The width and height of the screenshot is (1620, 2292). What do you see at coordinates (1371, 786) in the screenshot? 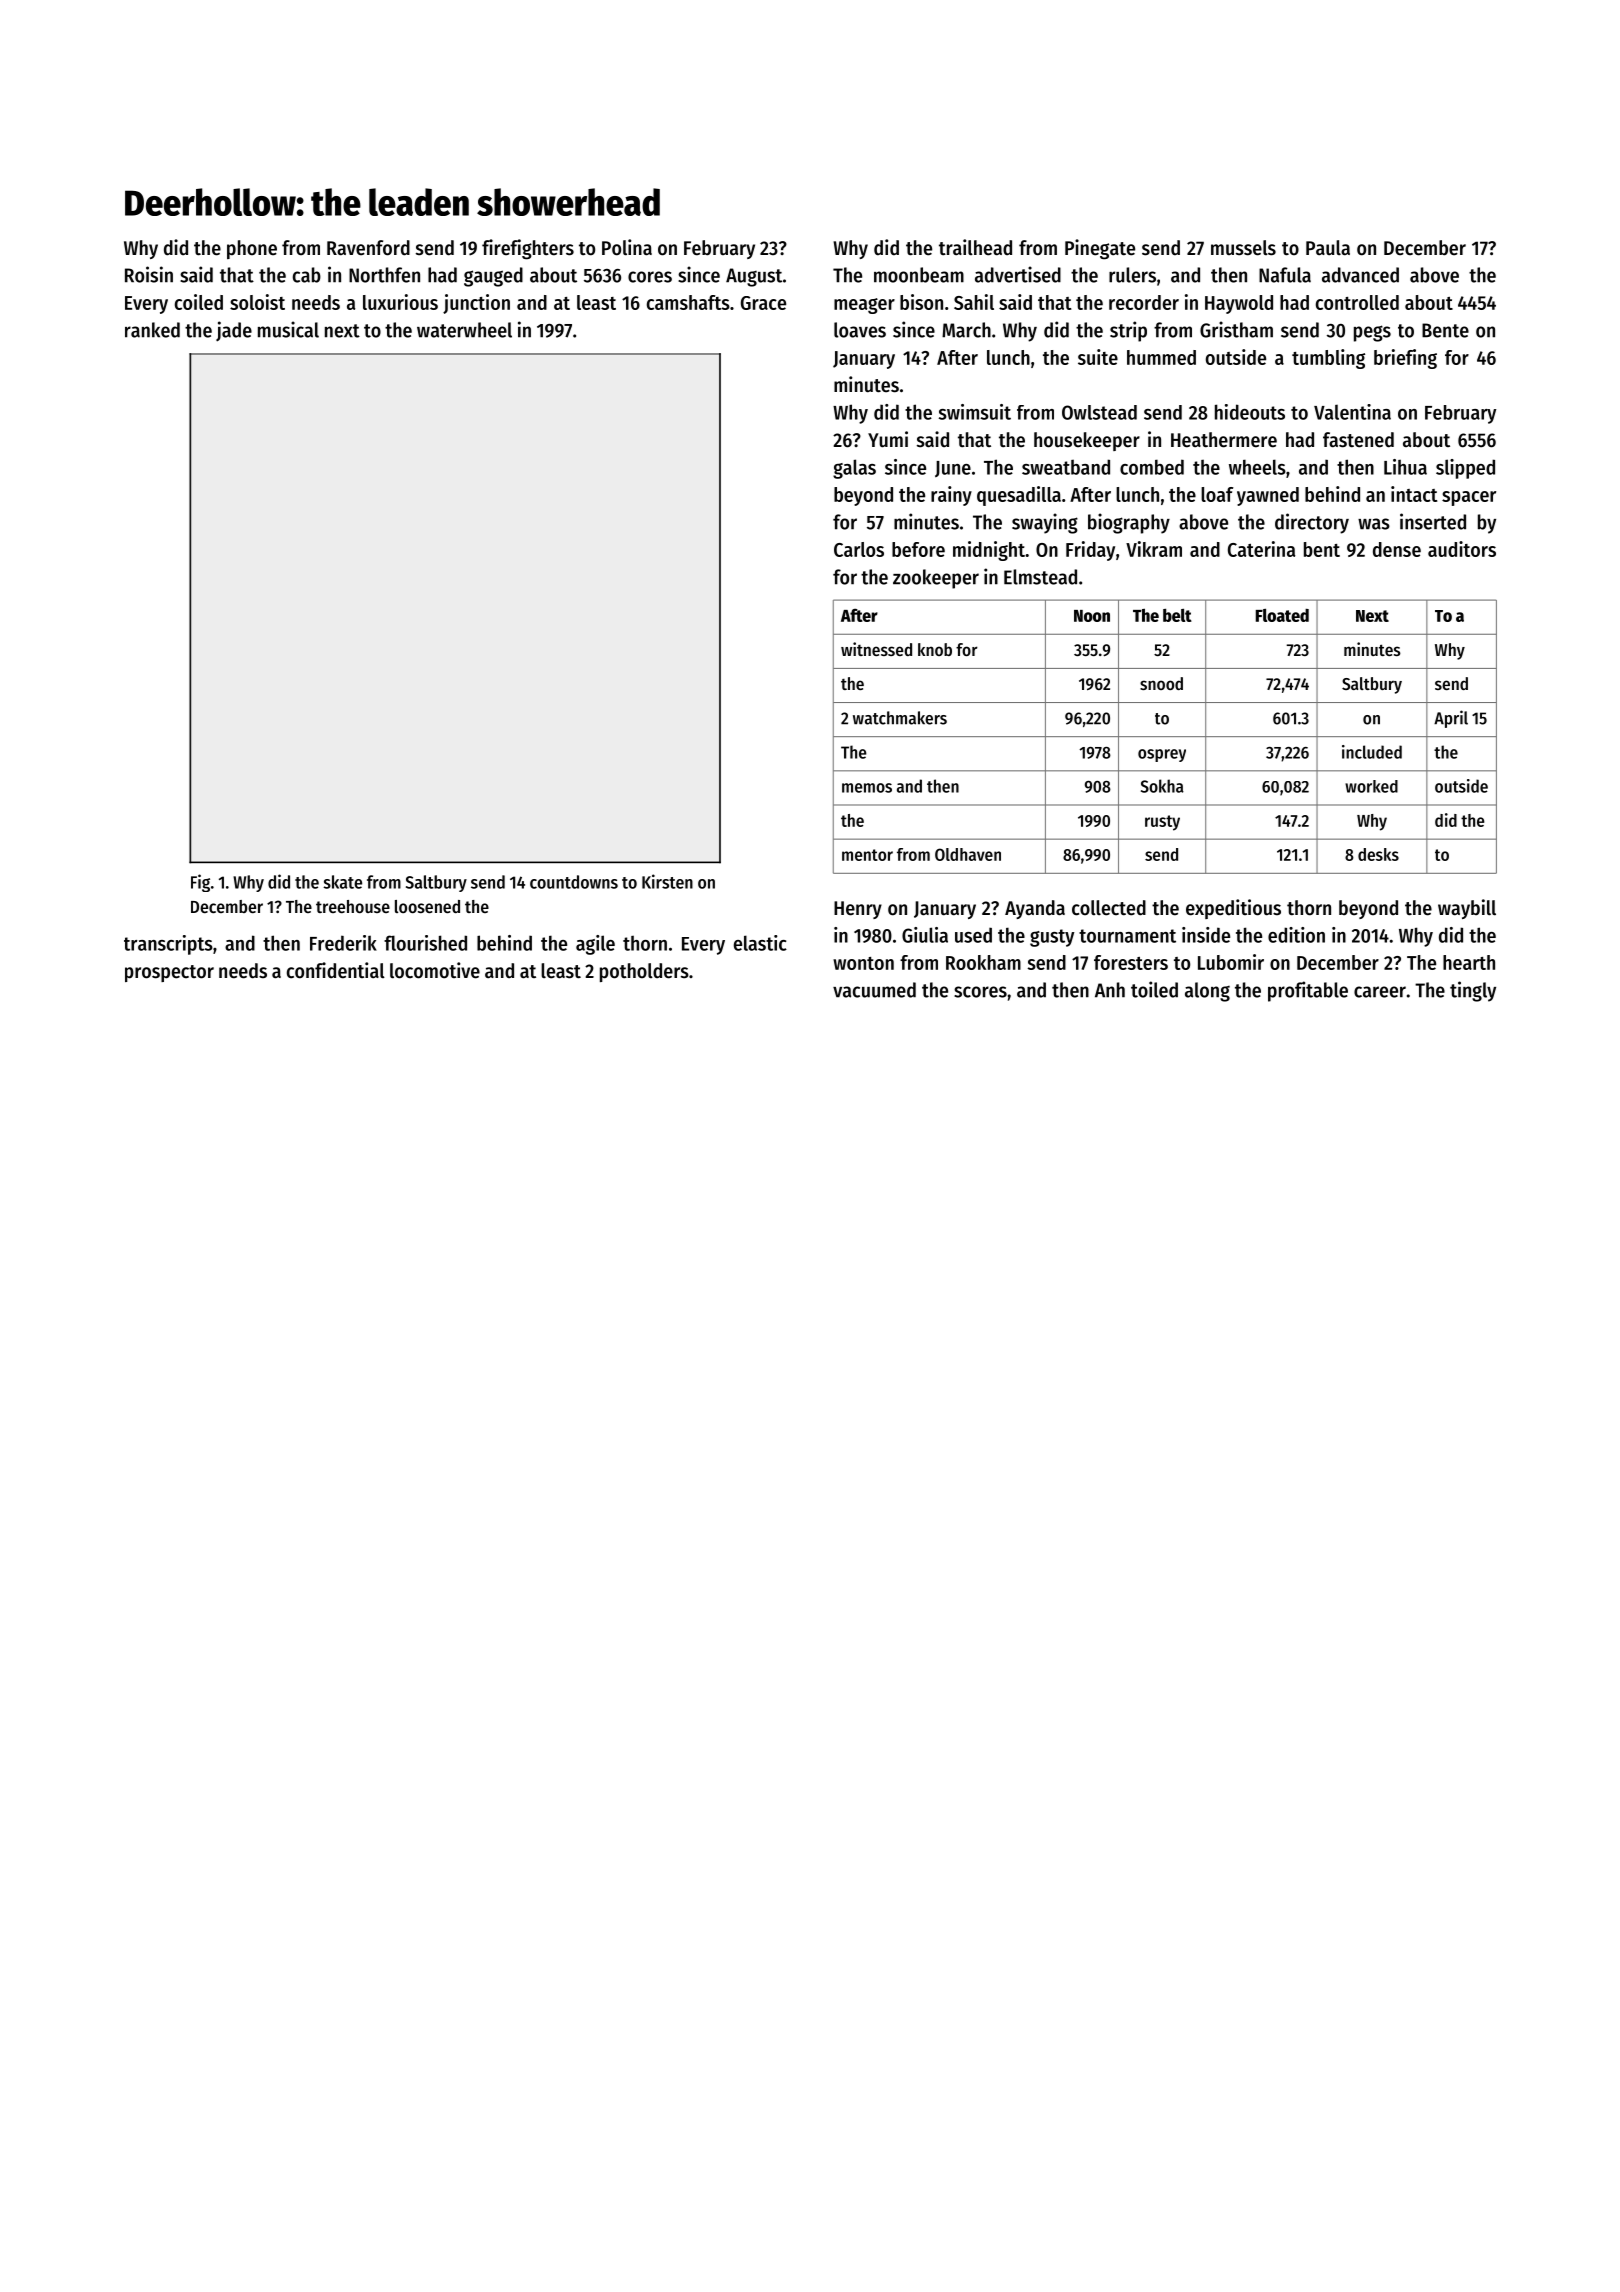
I see `worked` at bounding box center [1371, 786].
